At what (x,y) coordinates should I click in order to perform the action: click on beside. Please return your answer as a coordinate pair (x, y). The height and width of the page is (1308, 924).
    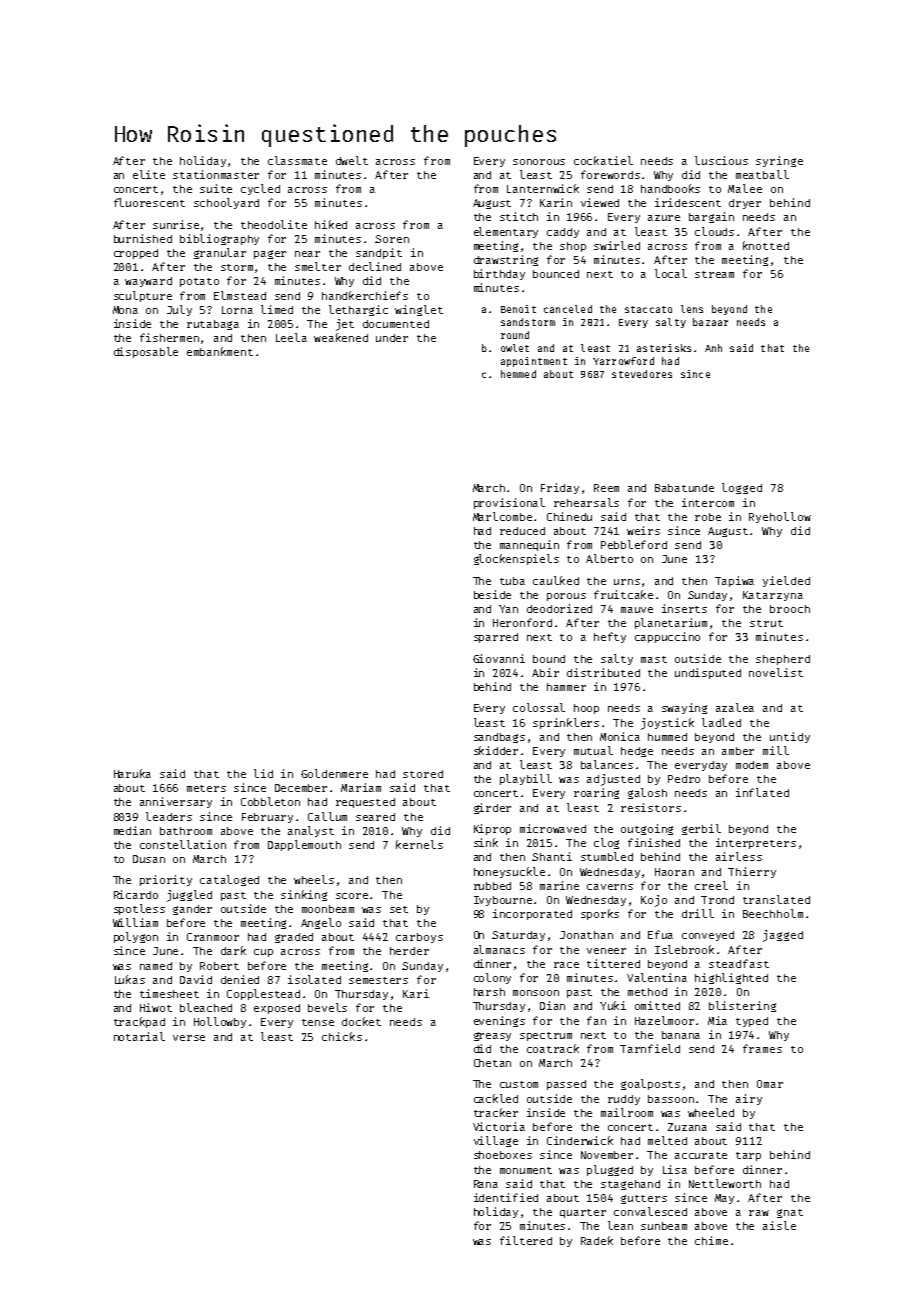
    Looking at the image, I should click on (492, 594).
